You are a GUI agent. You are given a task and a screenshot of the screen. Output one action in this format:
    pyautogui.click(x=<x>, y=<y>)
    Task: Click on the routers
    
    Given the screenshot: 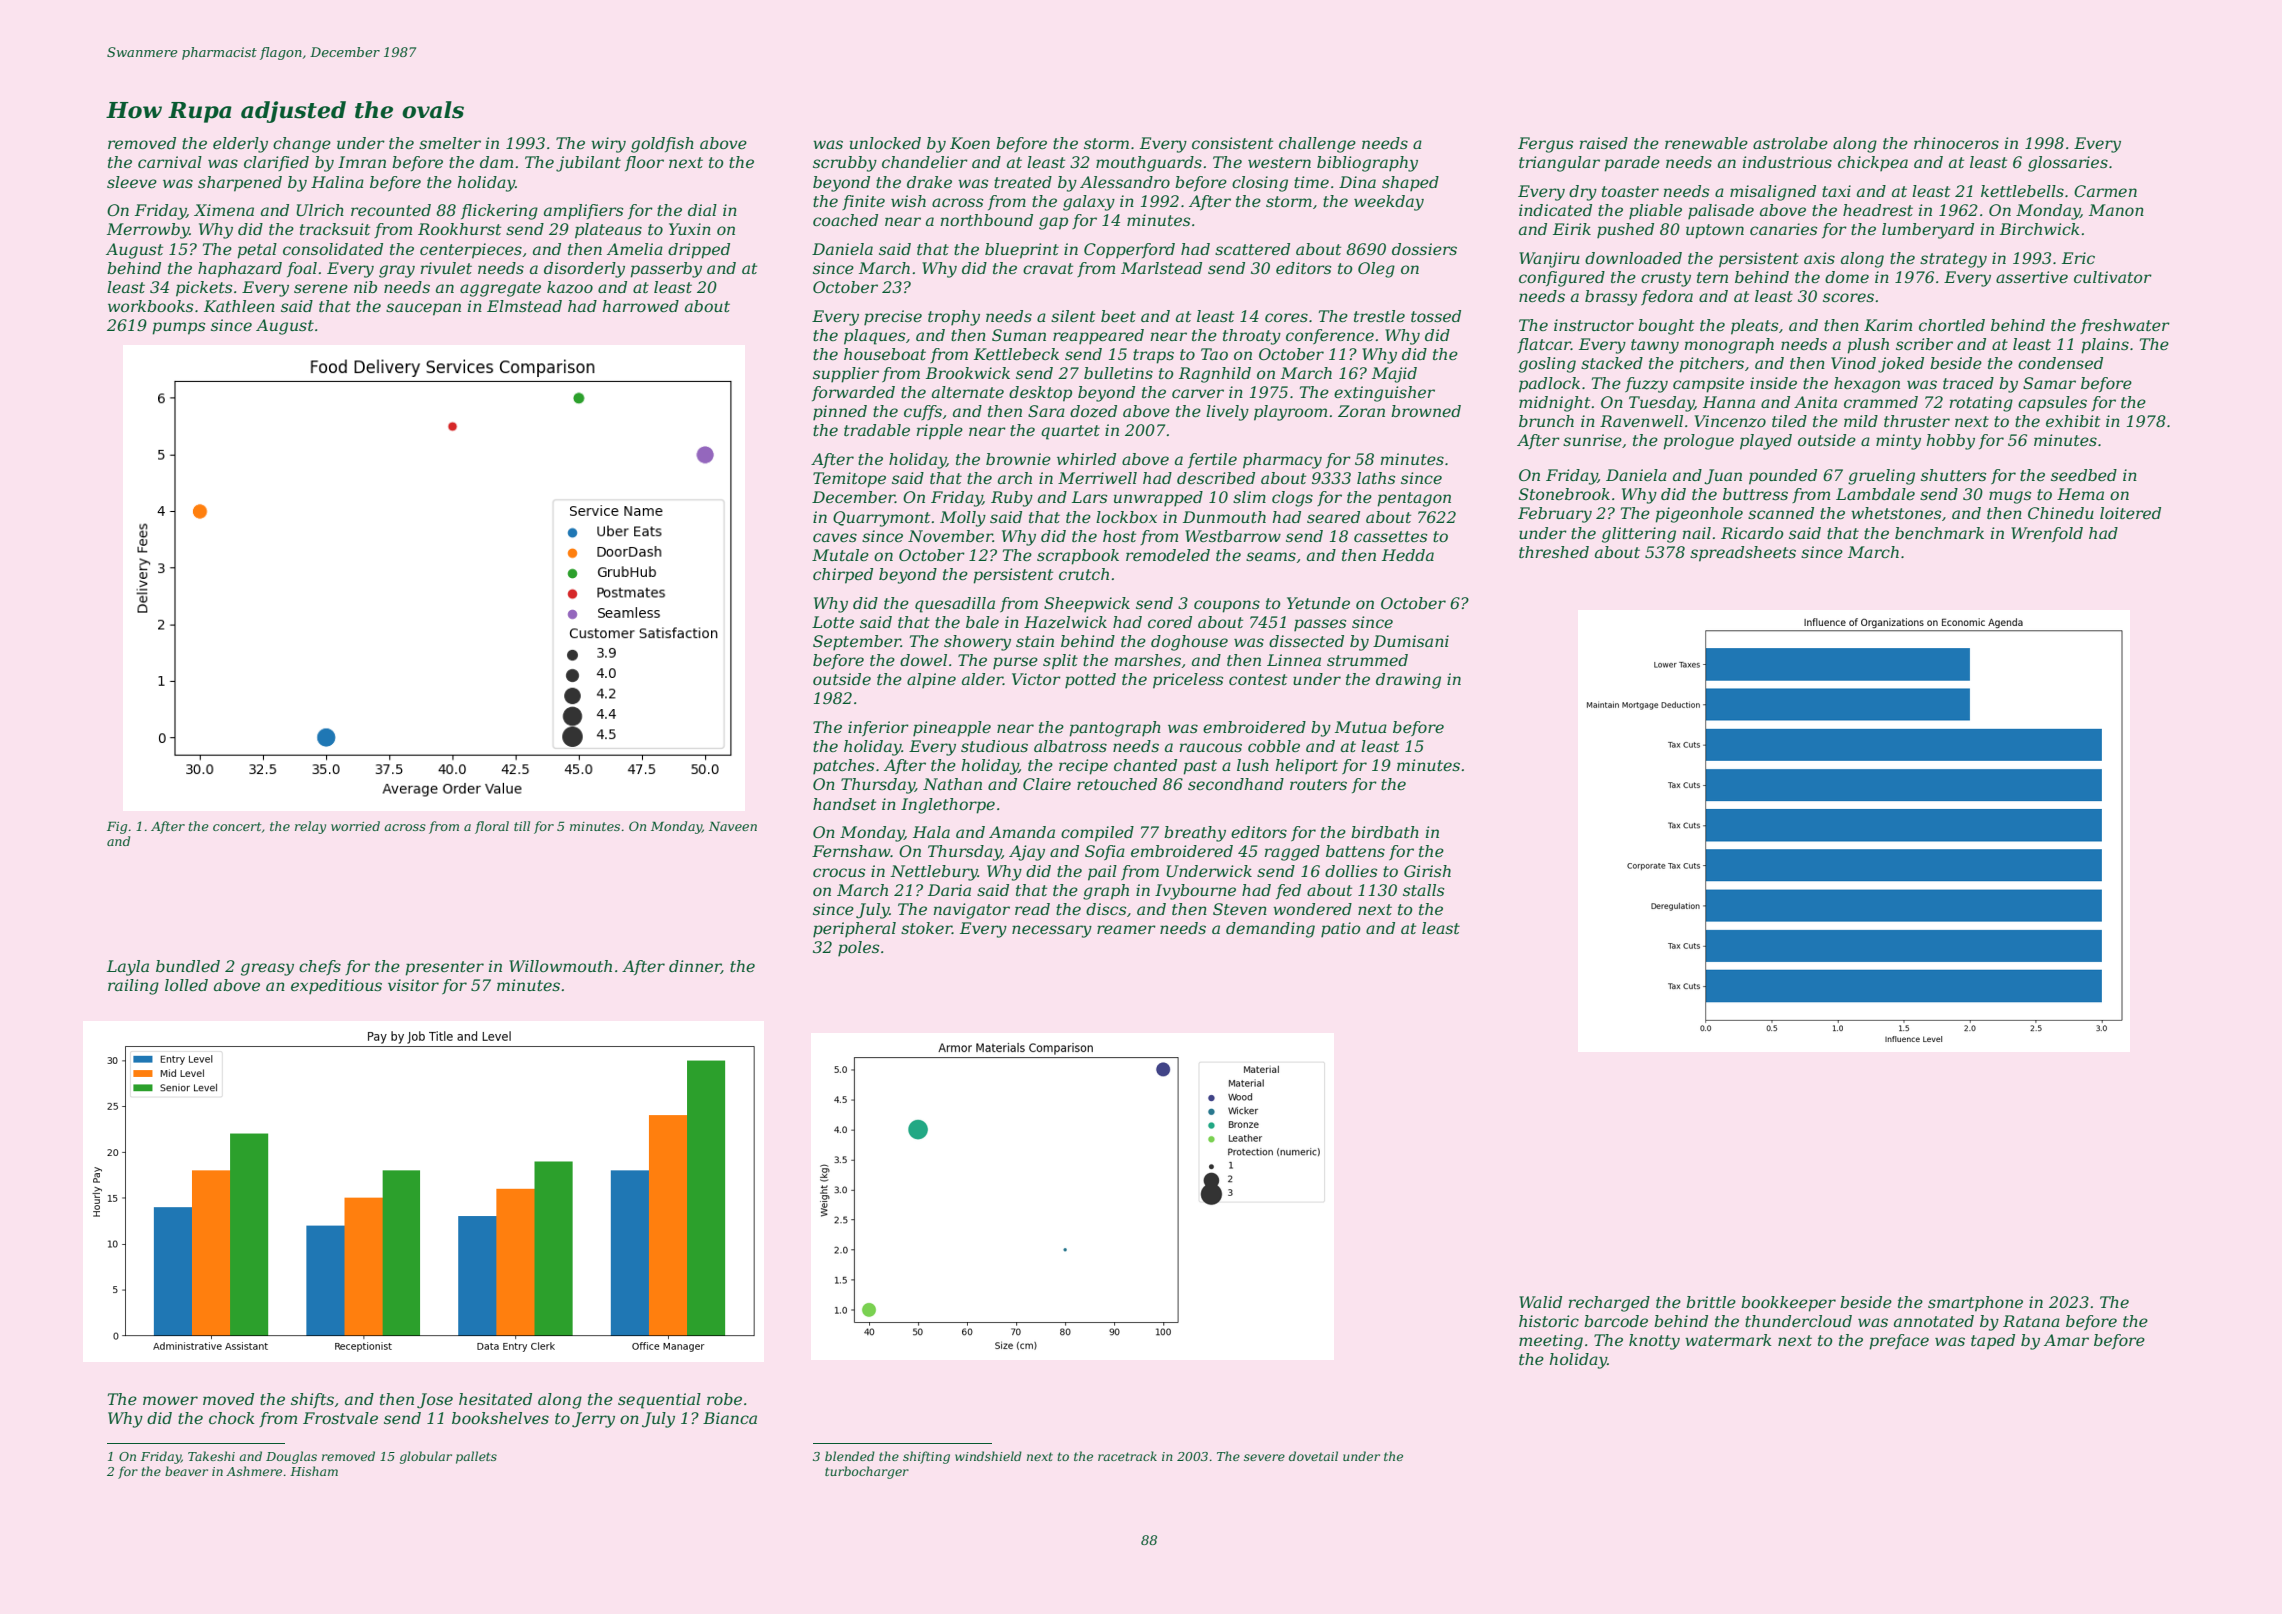 What is the action you would take?
    pyautogui.click(x=1318, y=784)
